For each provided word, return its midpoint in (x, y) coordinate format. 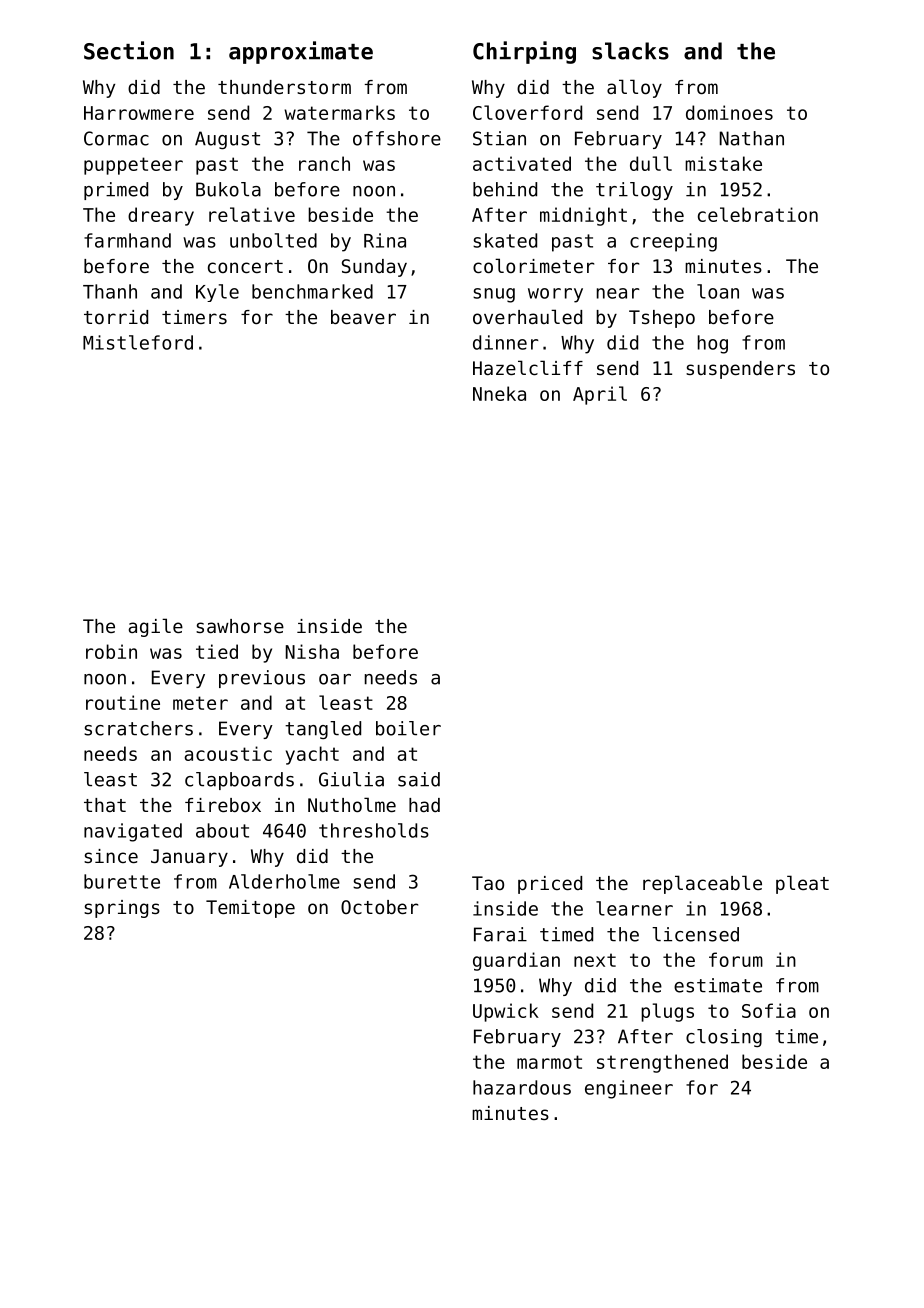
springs (122, 909)
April (600, 395)
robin (111, 651)
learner (634, 908)
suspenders (740, 370)
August (227, 140)
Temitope (250, 909)
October (379, 907)
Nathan (752, 138)
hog (713, 344)
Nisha (312, 651)
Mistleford (138, 342)
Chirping (524, 52)
